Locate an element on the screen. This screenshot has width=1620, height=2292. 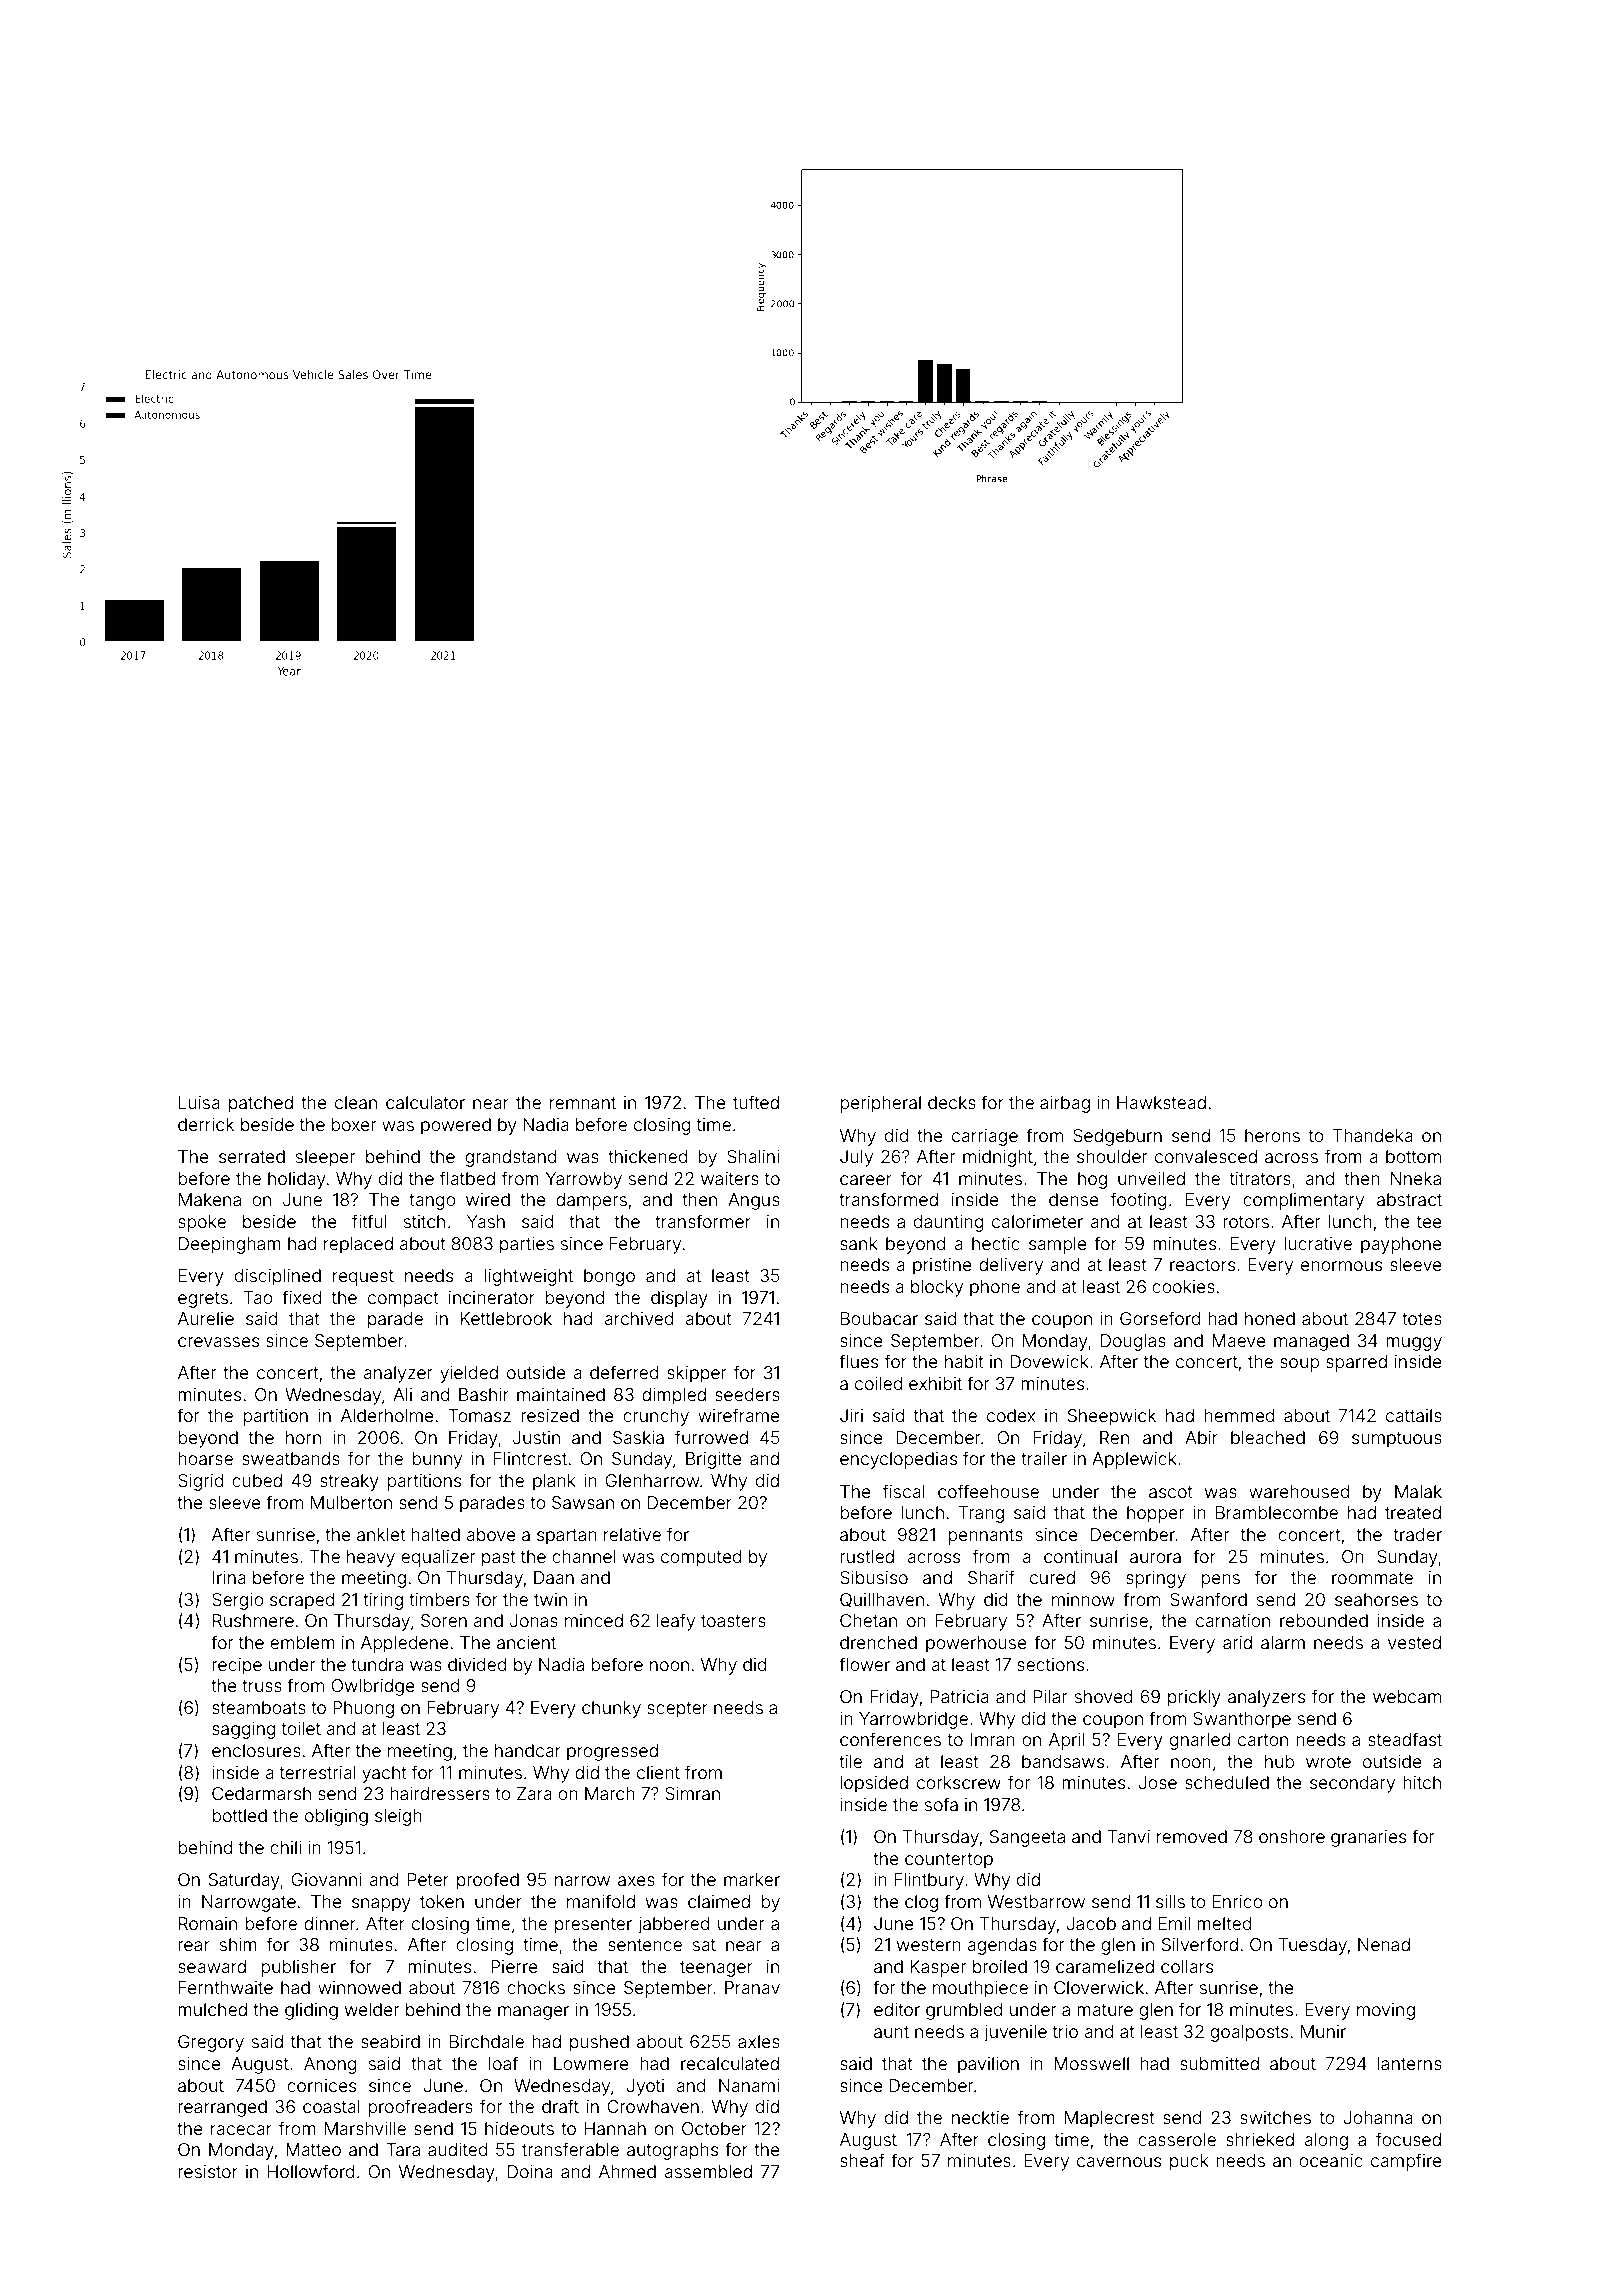
Quillhaven is located at coordinates (882, 1600).
